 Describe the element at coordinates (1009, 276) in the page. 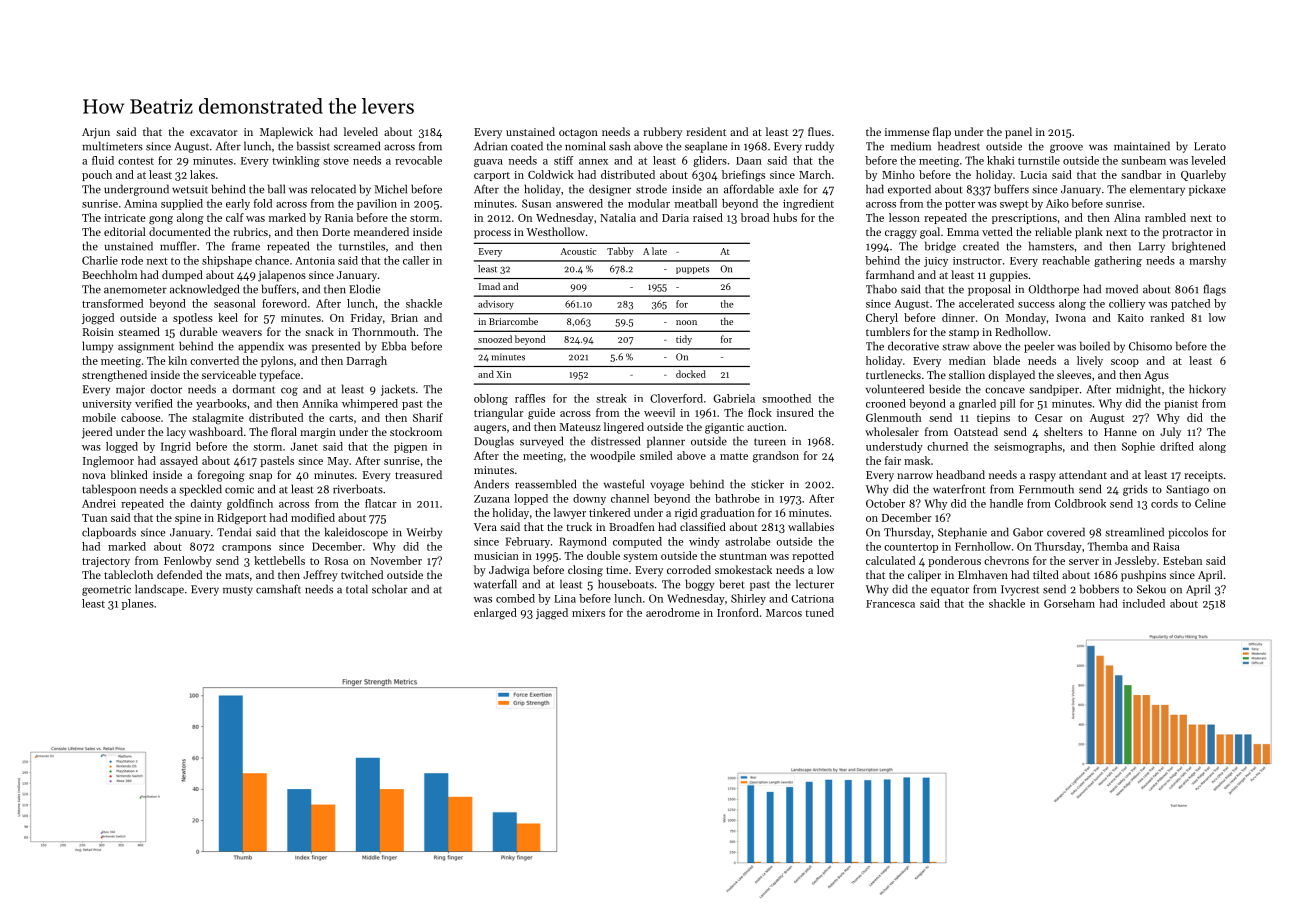

I see `guppies` at that location.
